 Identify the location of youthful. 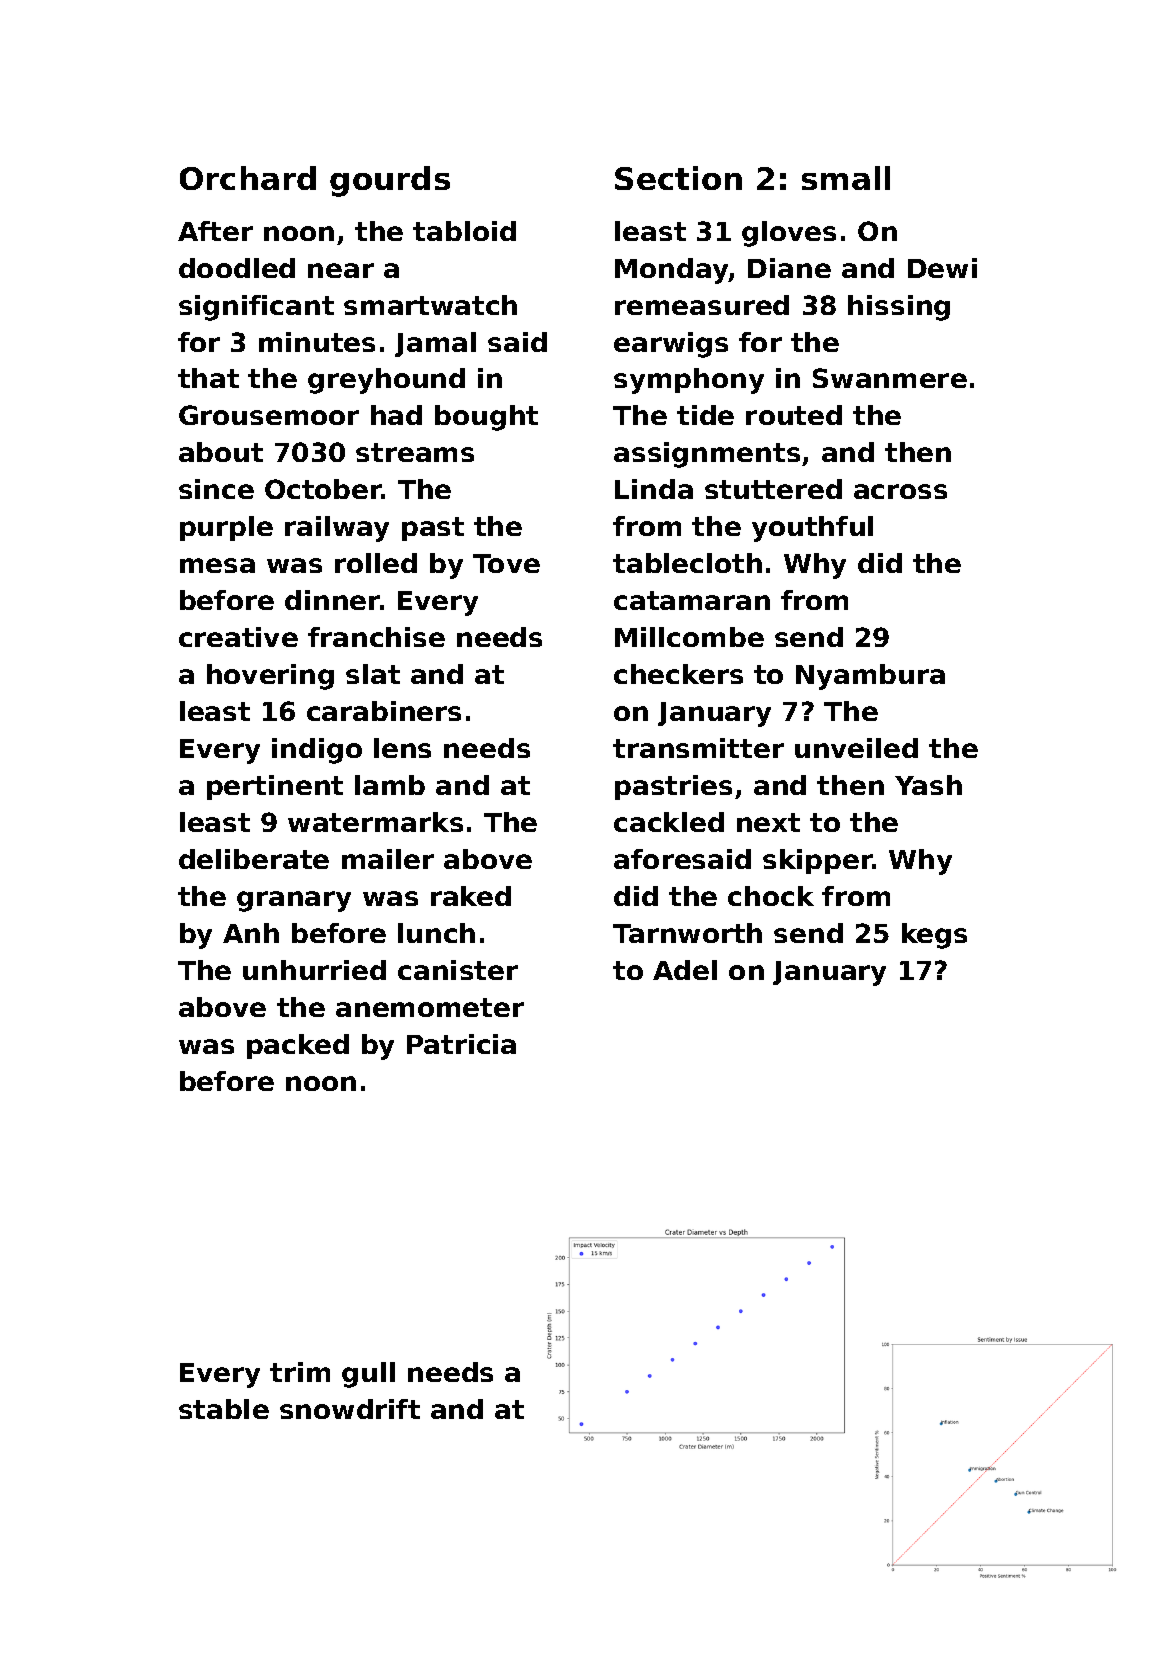
(812, 529).
